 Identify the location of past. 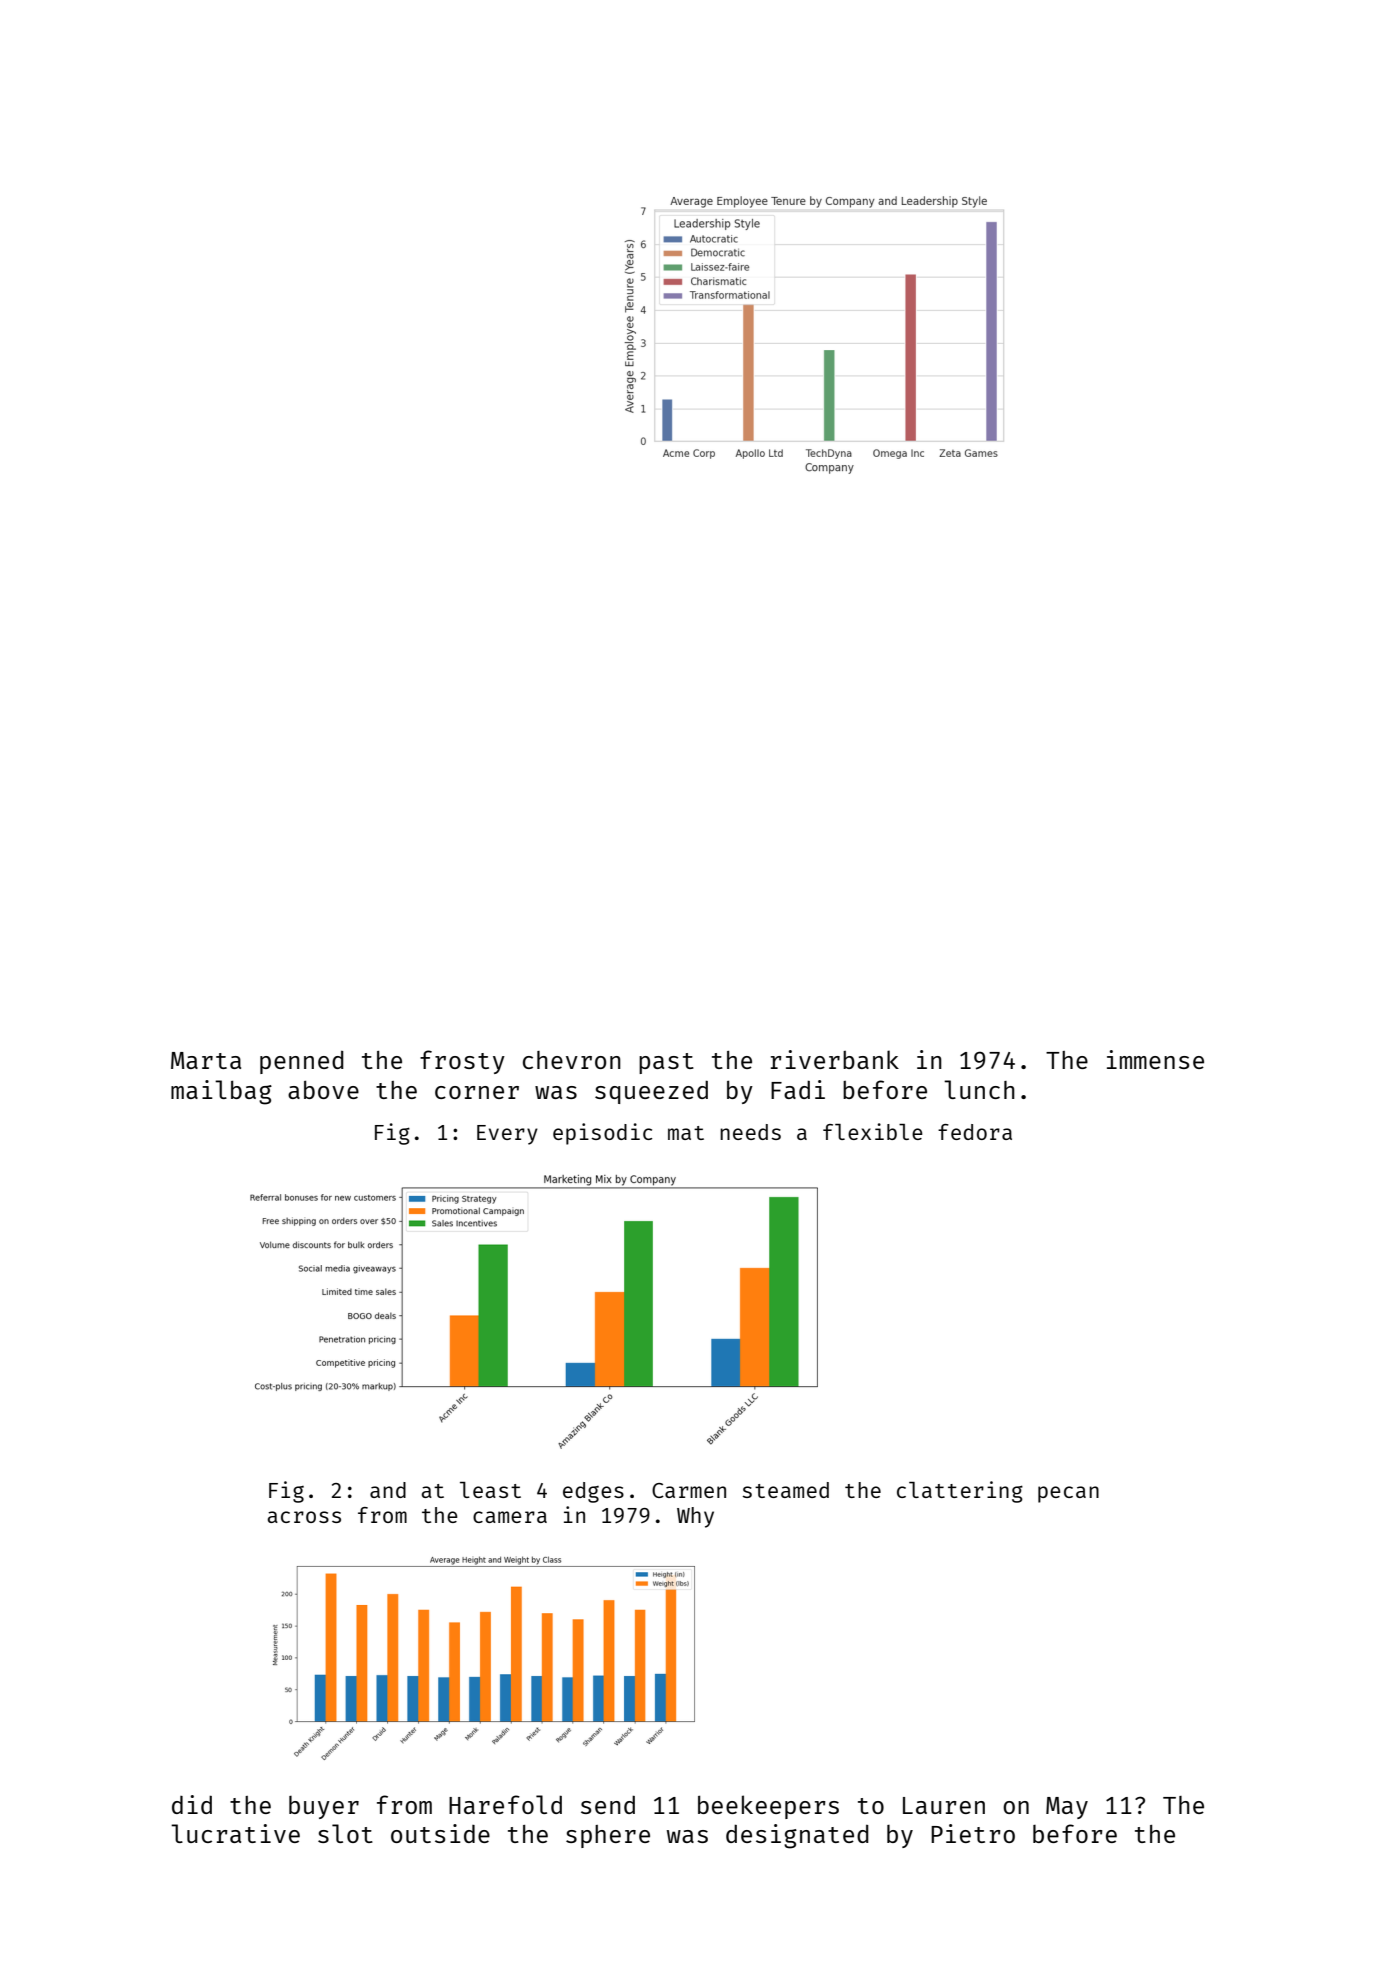
(666, 1063).
